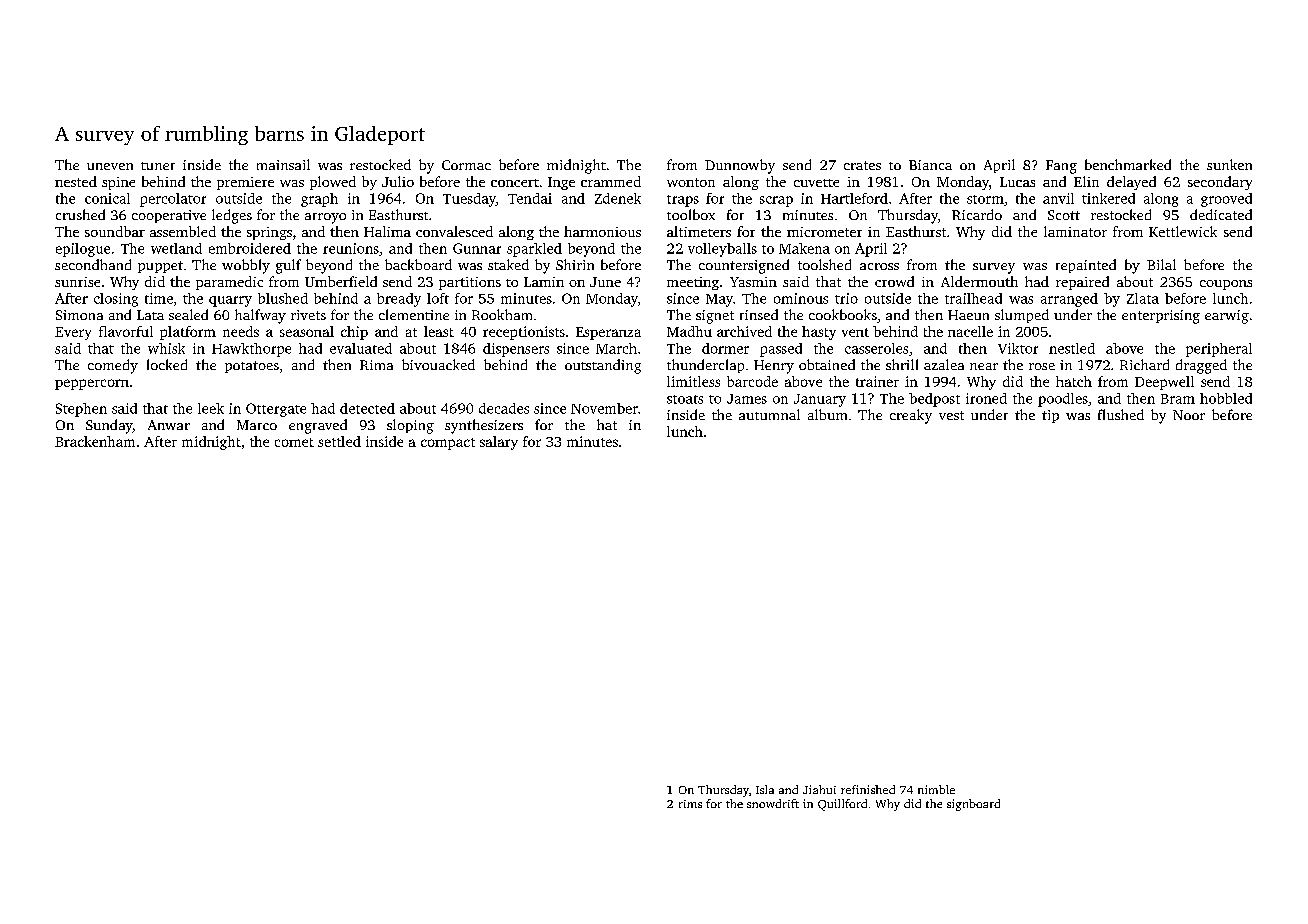 The image size is (1308, 924). I want to click on comet, so click(294, 442).
